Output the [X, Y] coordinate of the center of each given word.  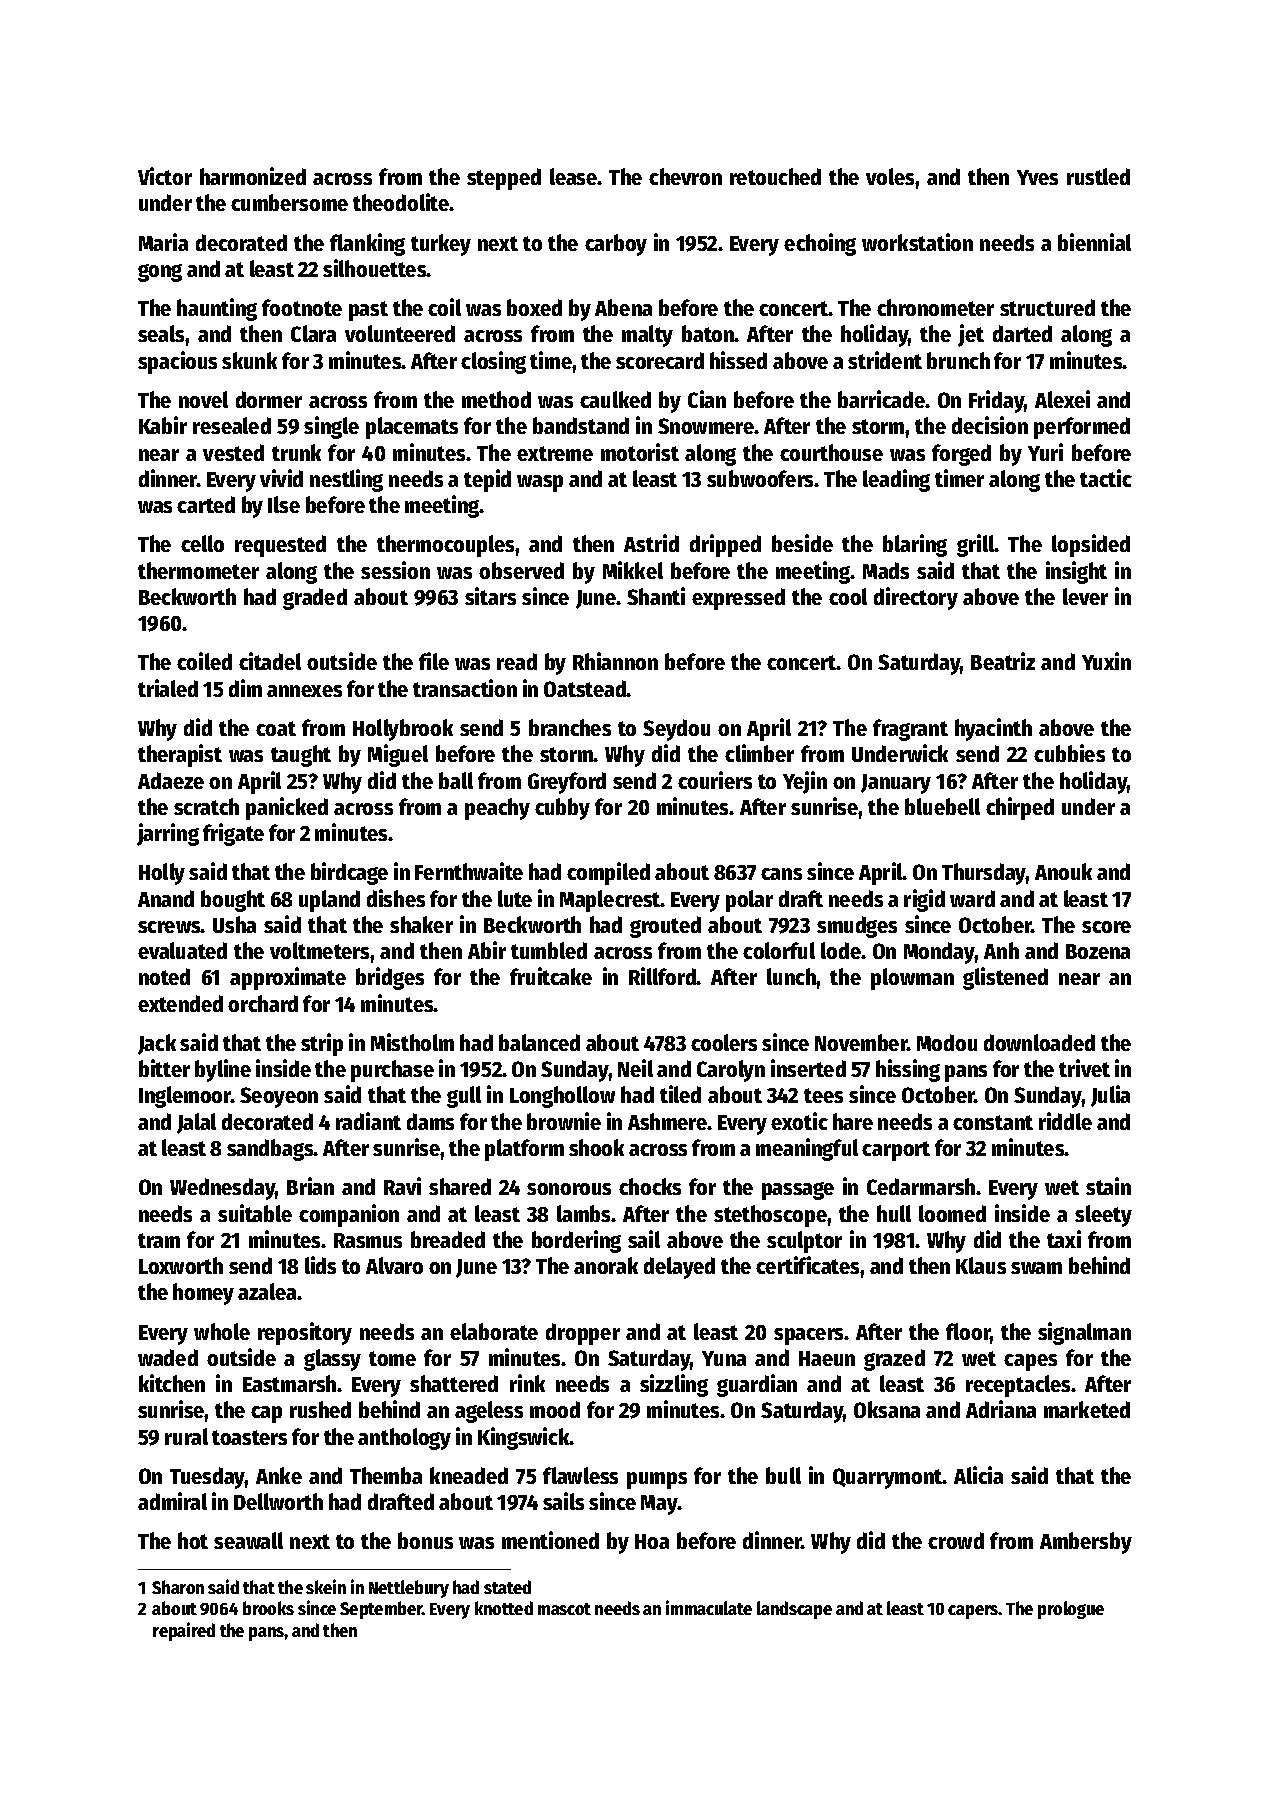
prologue [1071, 1610]
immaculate [709, 1607]
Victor [165, 176]
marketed [1087, 1409]
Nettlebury [409, 1589]
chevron [685, 176]
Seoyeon [279, 1097]
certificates [807, 1265]
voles [891, 176]
